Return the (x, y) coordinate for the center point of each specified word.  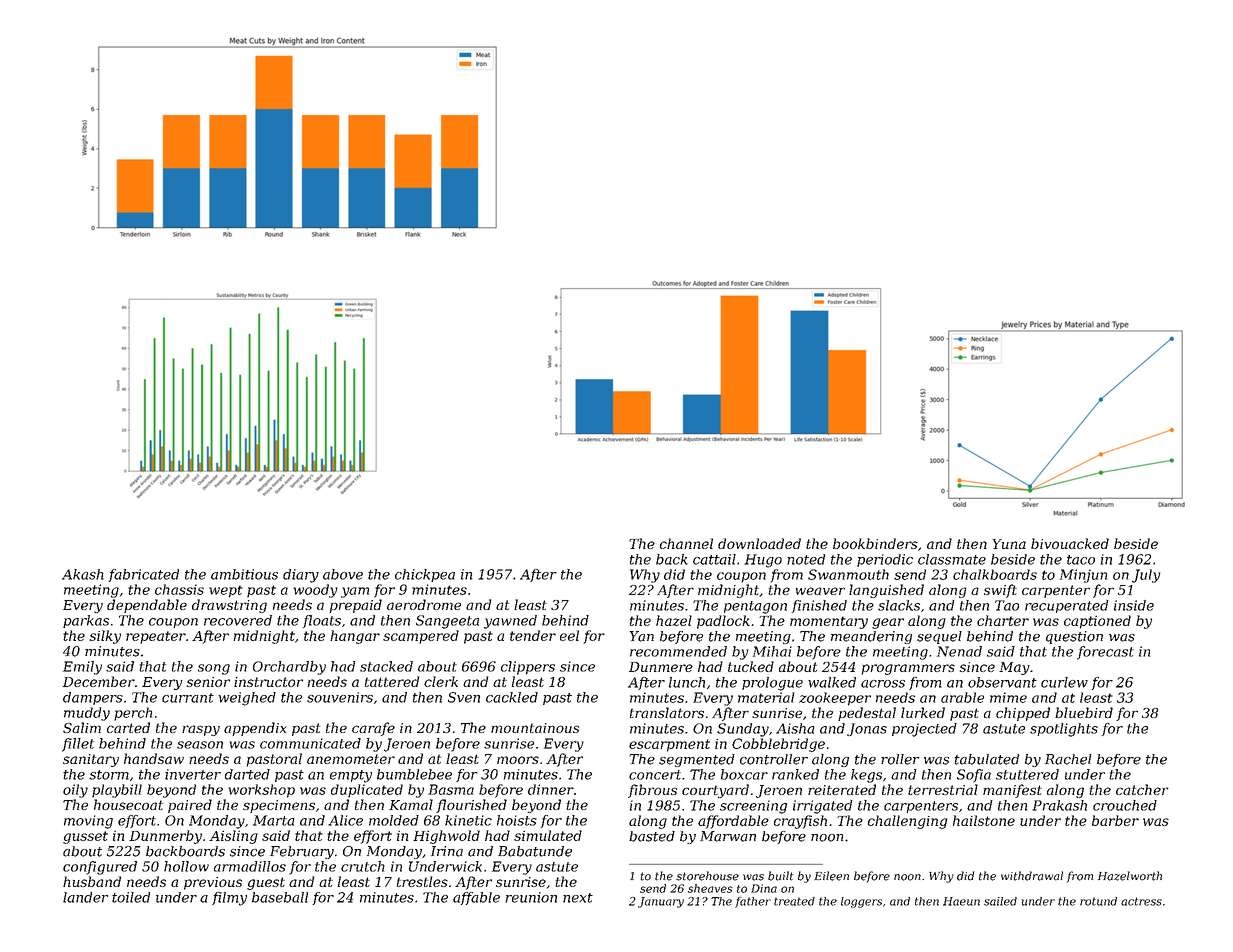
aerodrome (424, 604)
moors (518, 760)
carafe (373, 729)
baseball (280, 897)
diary (301, 576)
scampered (421, 637)
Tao (1007, 605)
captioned (1097, 622)
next (578, 898)
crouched (1125, 805)
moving (88, 822)
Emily (82, 668)
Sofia (974, 776)
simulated (548, 835)
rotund (1098, 901)
